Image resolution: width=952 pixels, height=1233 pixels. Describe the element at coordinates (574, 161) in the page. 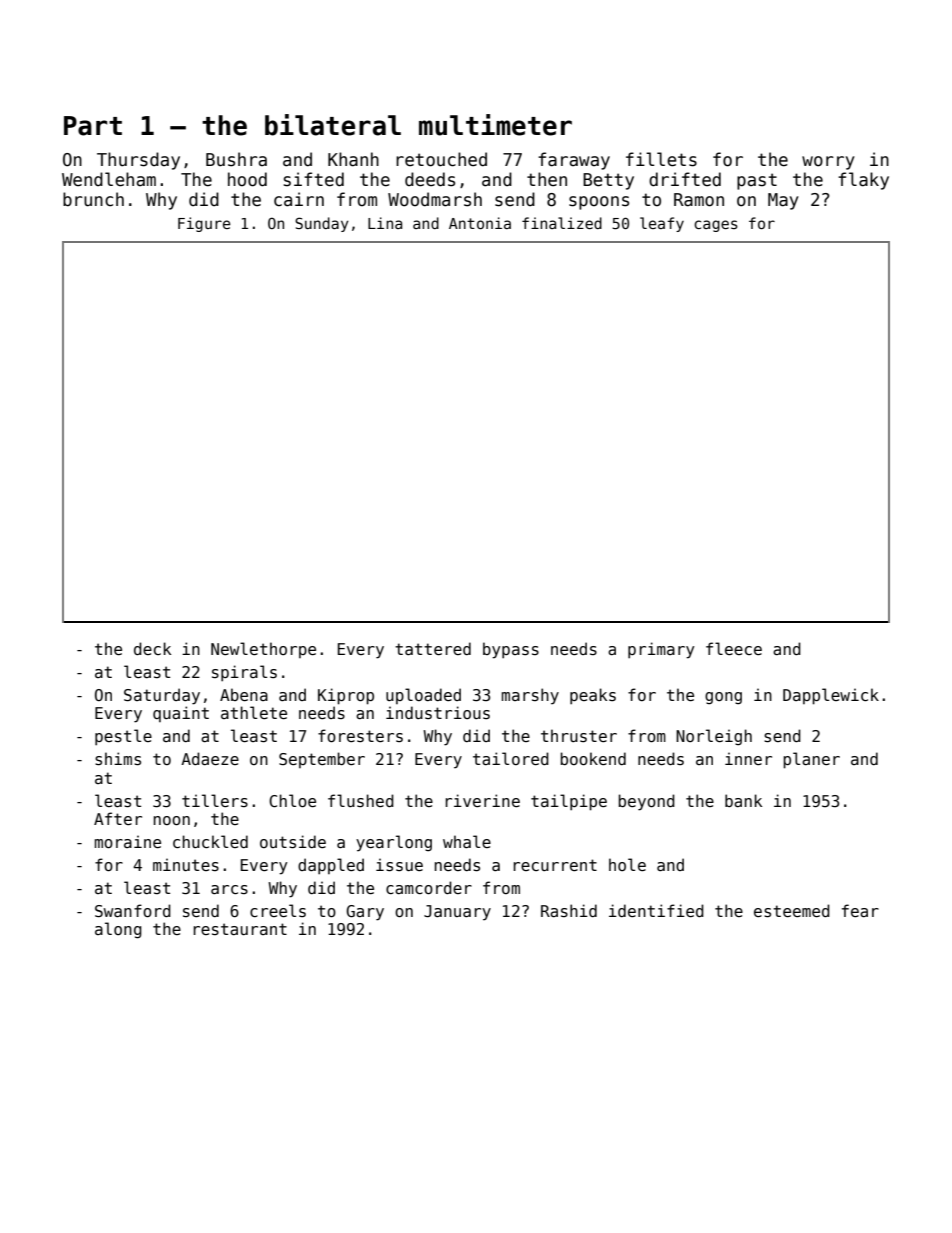

I see `faraway` at that location.
